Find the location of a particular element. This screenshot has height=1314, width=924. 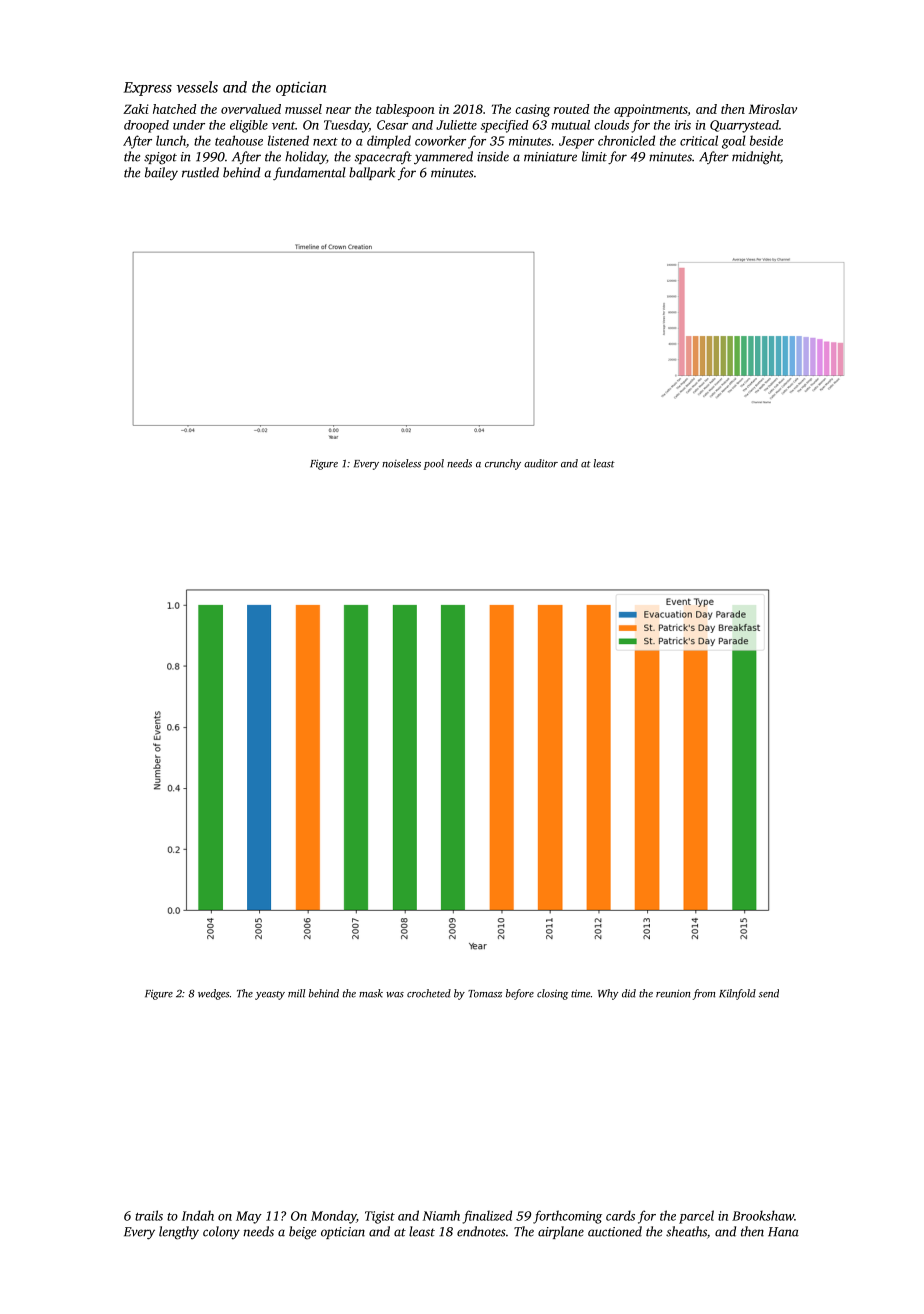

Indah is located at coordinates (198, 1215).
